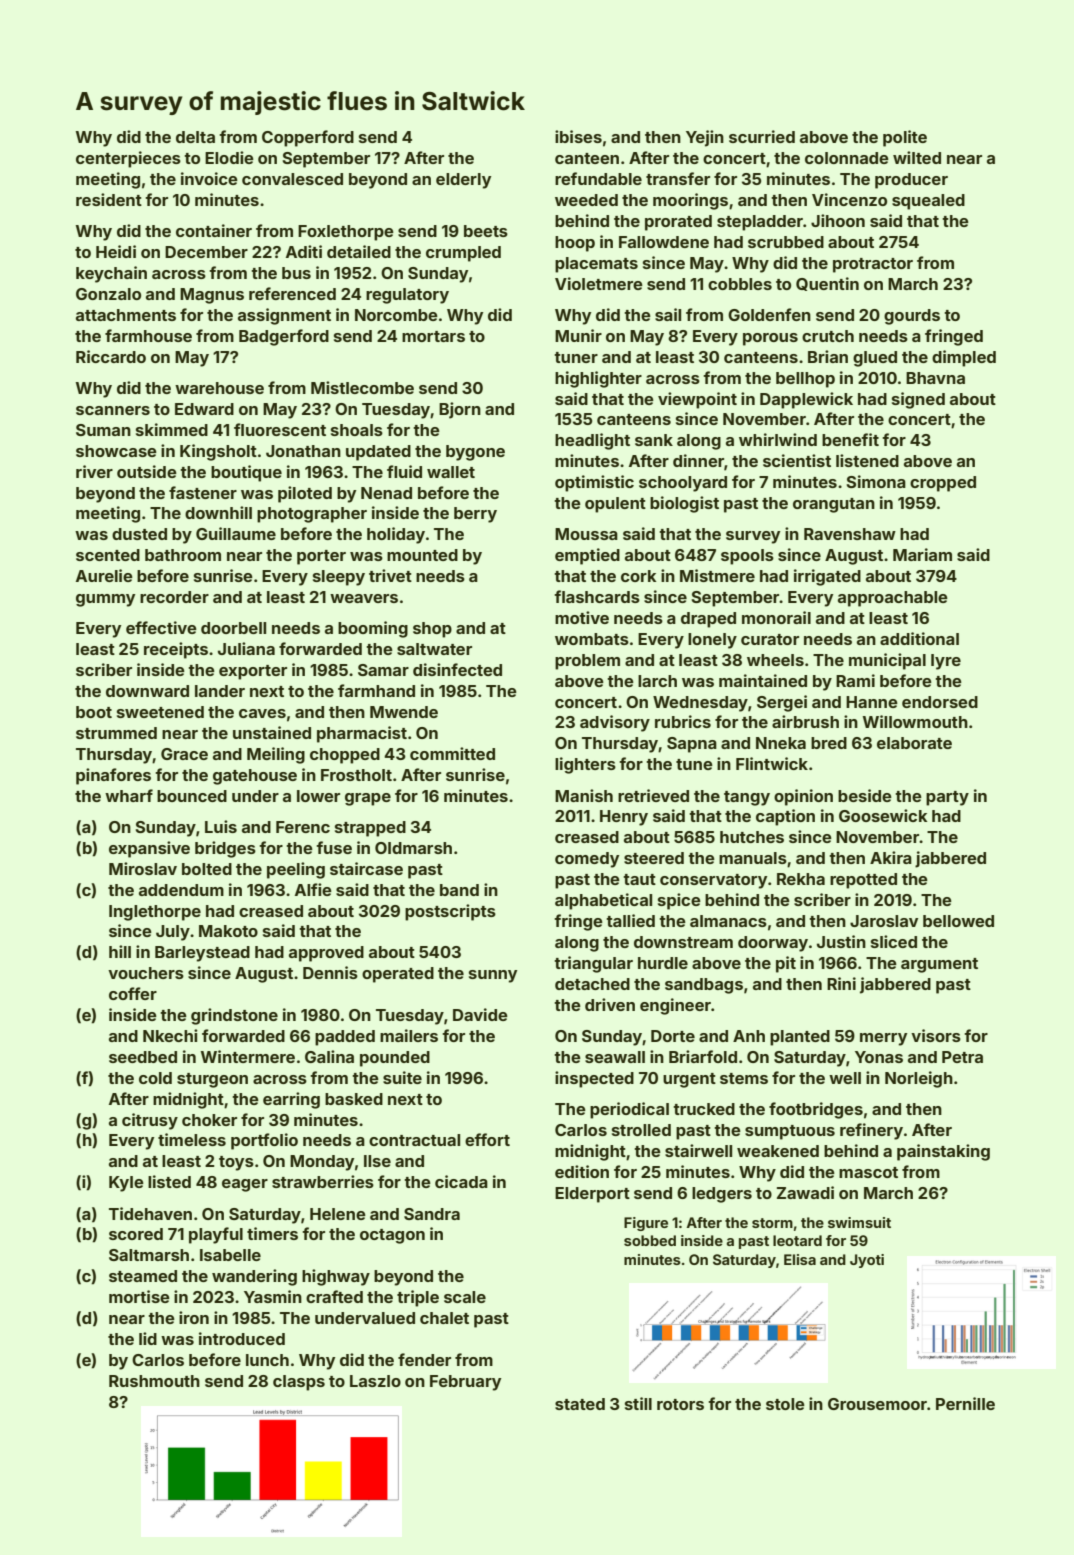  I want to click on choker, so click(209, 1120).
